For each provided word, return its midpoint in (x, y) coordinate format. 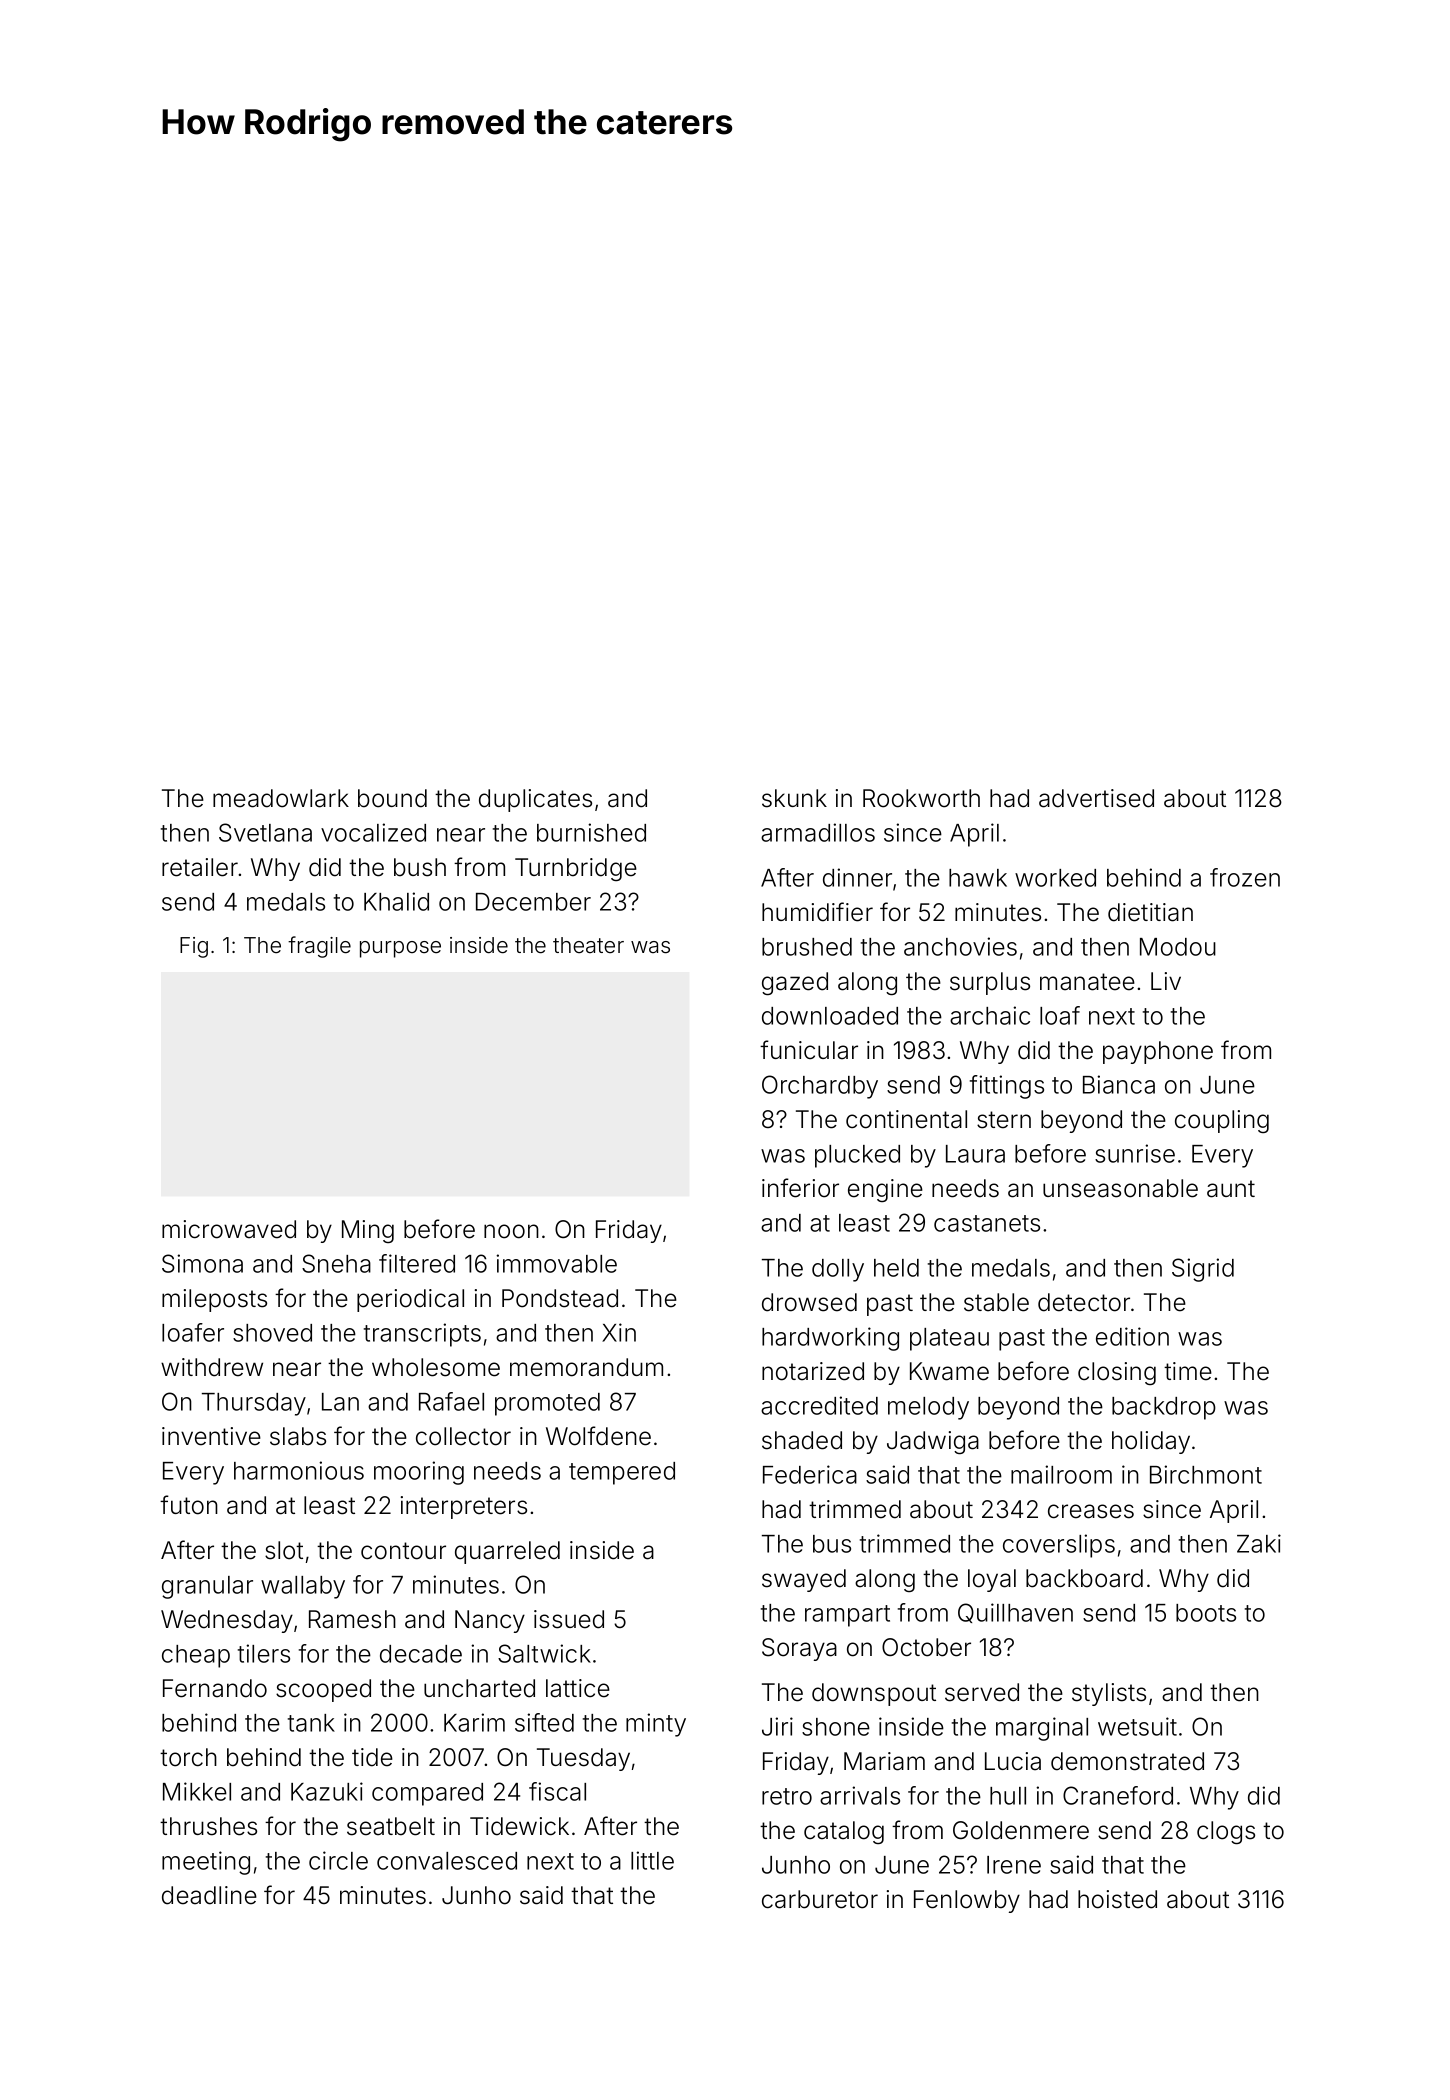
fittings (1007, 1087)
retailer (200, 867)
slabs (298, 1436)
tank (311, 1723)
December (533, 902)
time (1188, 1371)
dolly (838, 1270)
